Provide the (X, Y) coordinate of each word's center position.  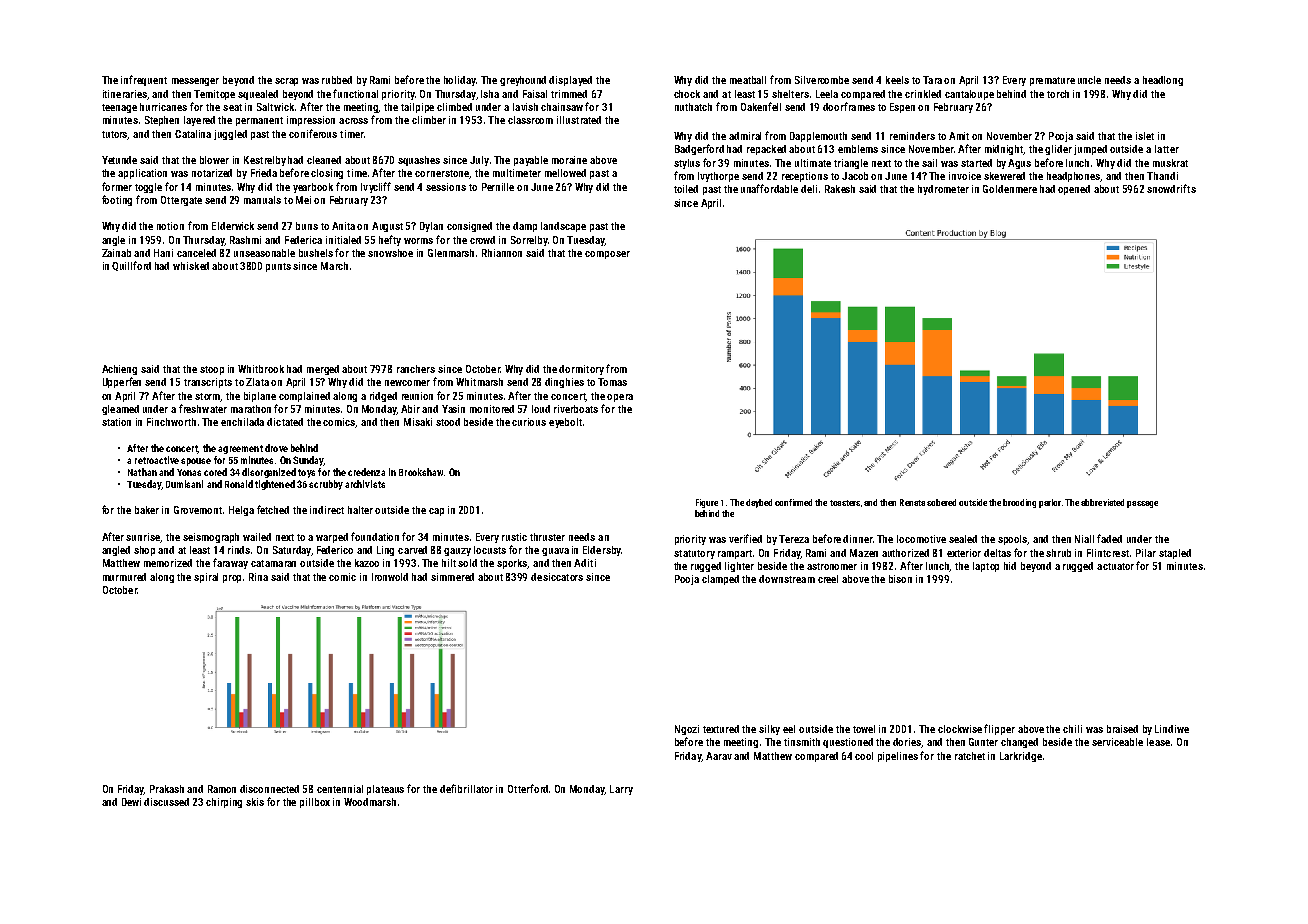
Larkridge (1021, 757)
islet (1145, 136)
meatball (748, 80)
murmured (124, 577)
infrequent (144, 80)
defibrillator (466, 788)
